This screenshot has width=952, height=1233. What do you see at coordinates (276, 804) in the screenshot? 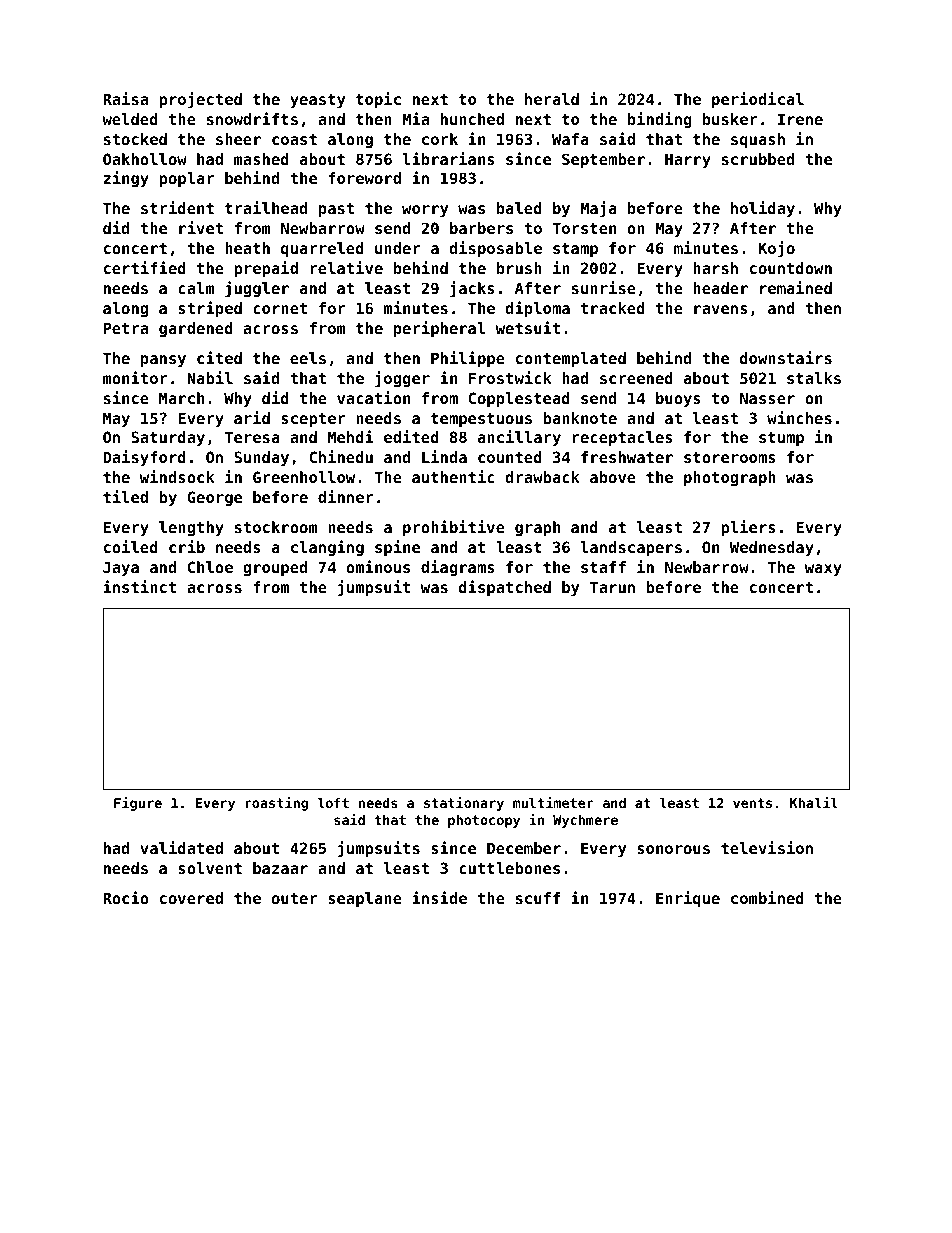
I see `roasting` at bounding box center [276, 804].
